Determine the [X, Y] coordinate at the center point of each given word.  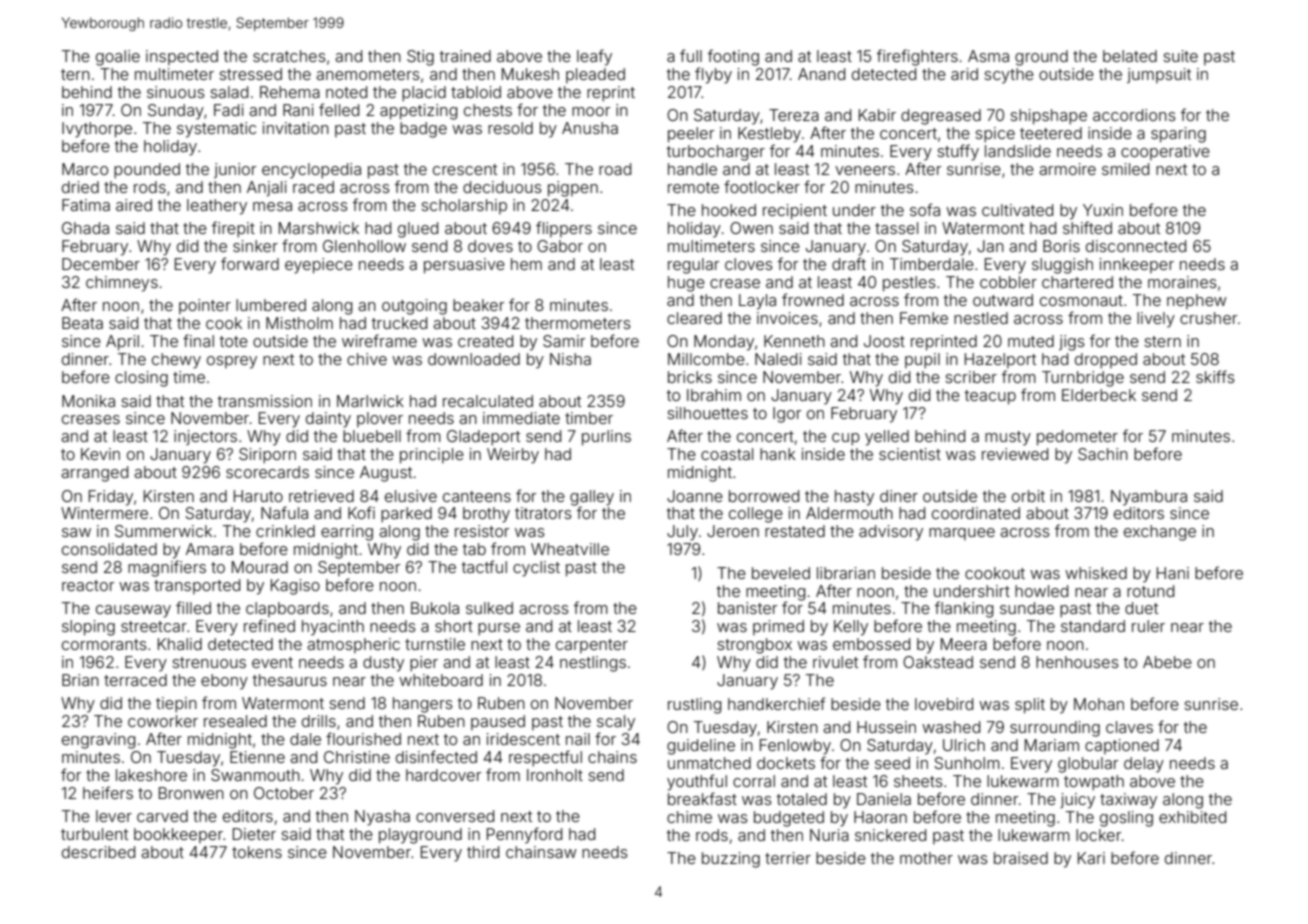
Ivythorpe [97, 130]
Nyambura [1149, 498]
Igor [787, 415]
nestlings [593, 664]
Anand [821, 74]
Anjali [267, 189]
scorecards [267, 472]
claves [1129, 727]
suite [1180, 56]
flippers [564, 229]
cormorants [104, 644]
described [98, 852]
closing [141, 379]
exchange [1160, 533]
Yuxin [1103, 210]
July [682, 533]
